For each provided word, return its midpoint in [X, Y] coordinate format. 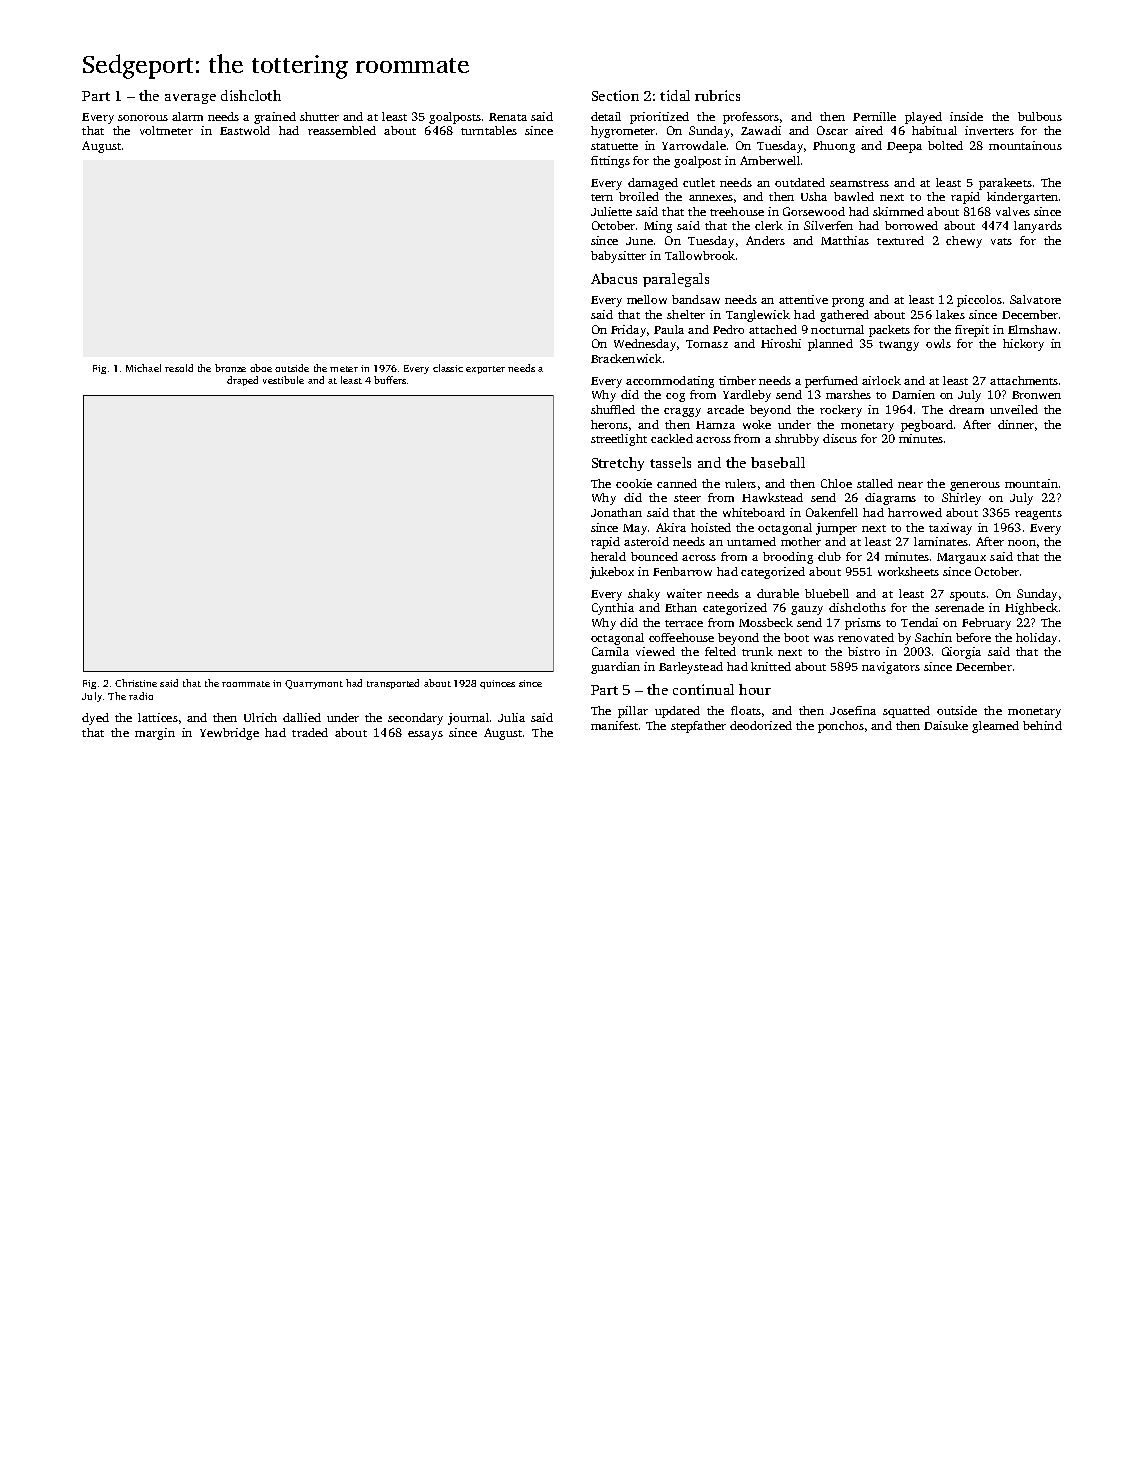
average [190, 99]
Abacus [614, 278]
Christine [136, 683]
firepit [972, 331]
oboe [261, 368]
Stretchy [618, 464]
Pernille [874, 116]
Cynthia [613, 609]
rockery [841, 411]
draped [242, 381]
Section [615, 95]
